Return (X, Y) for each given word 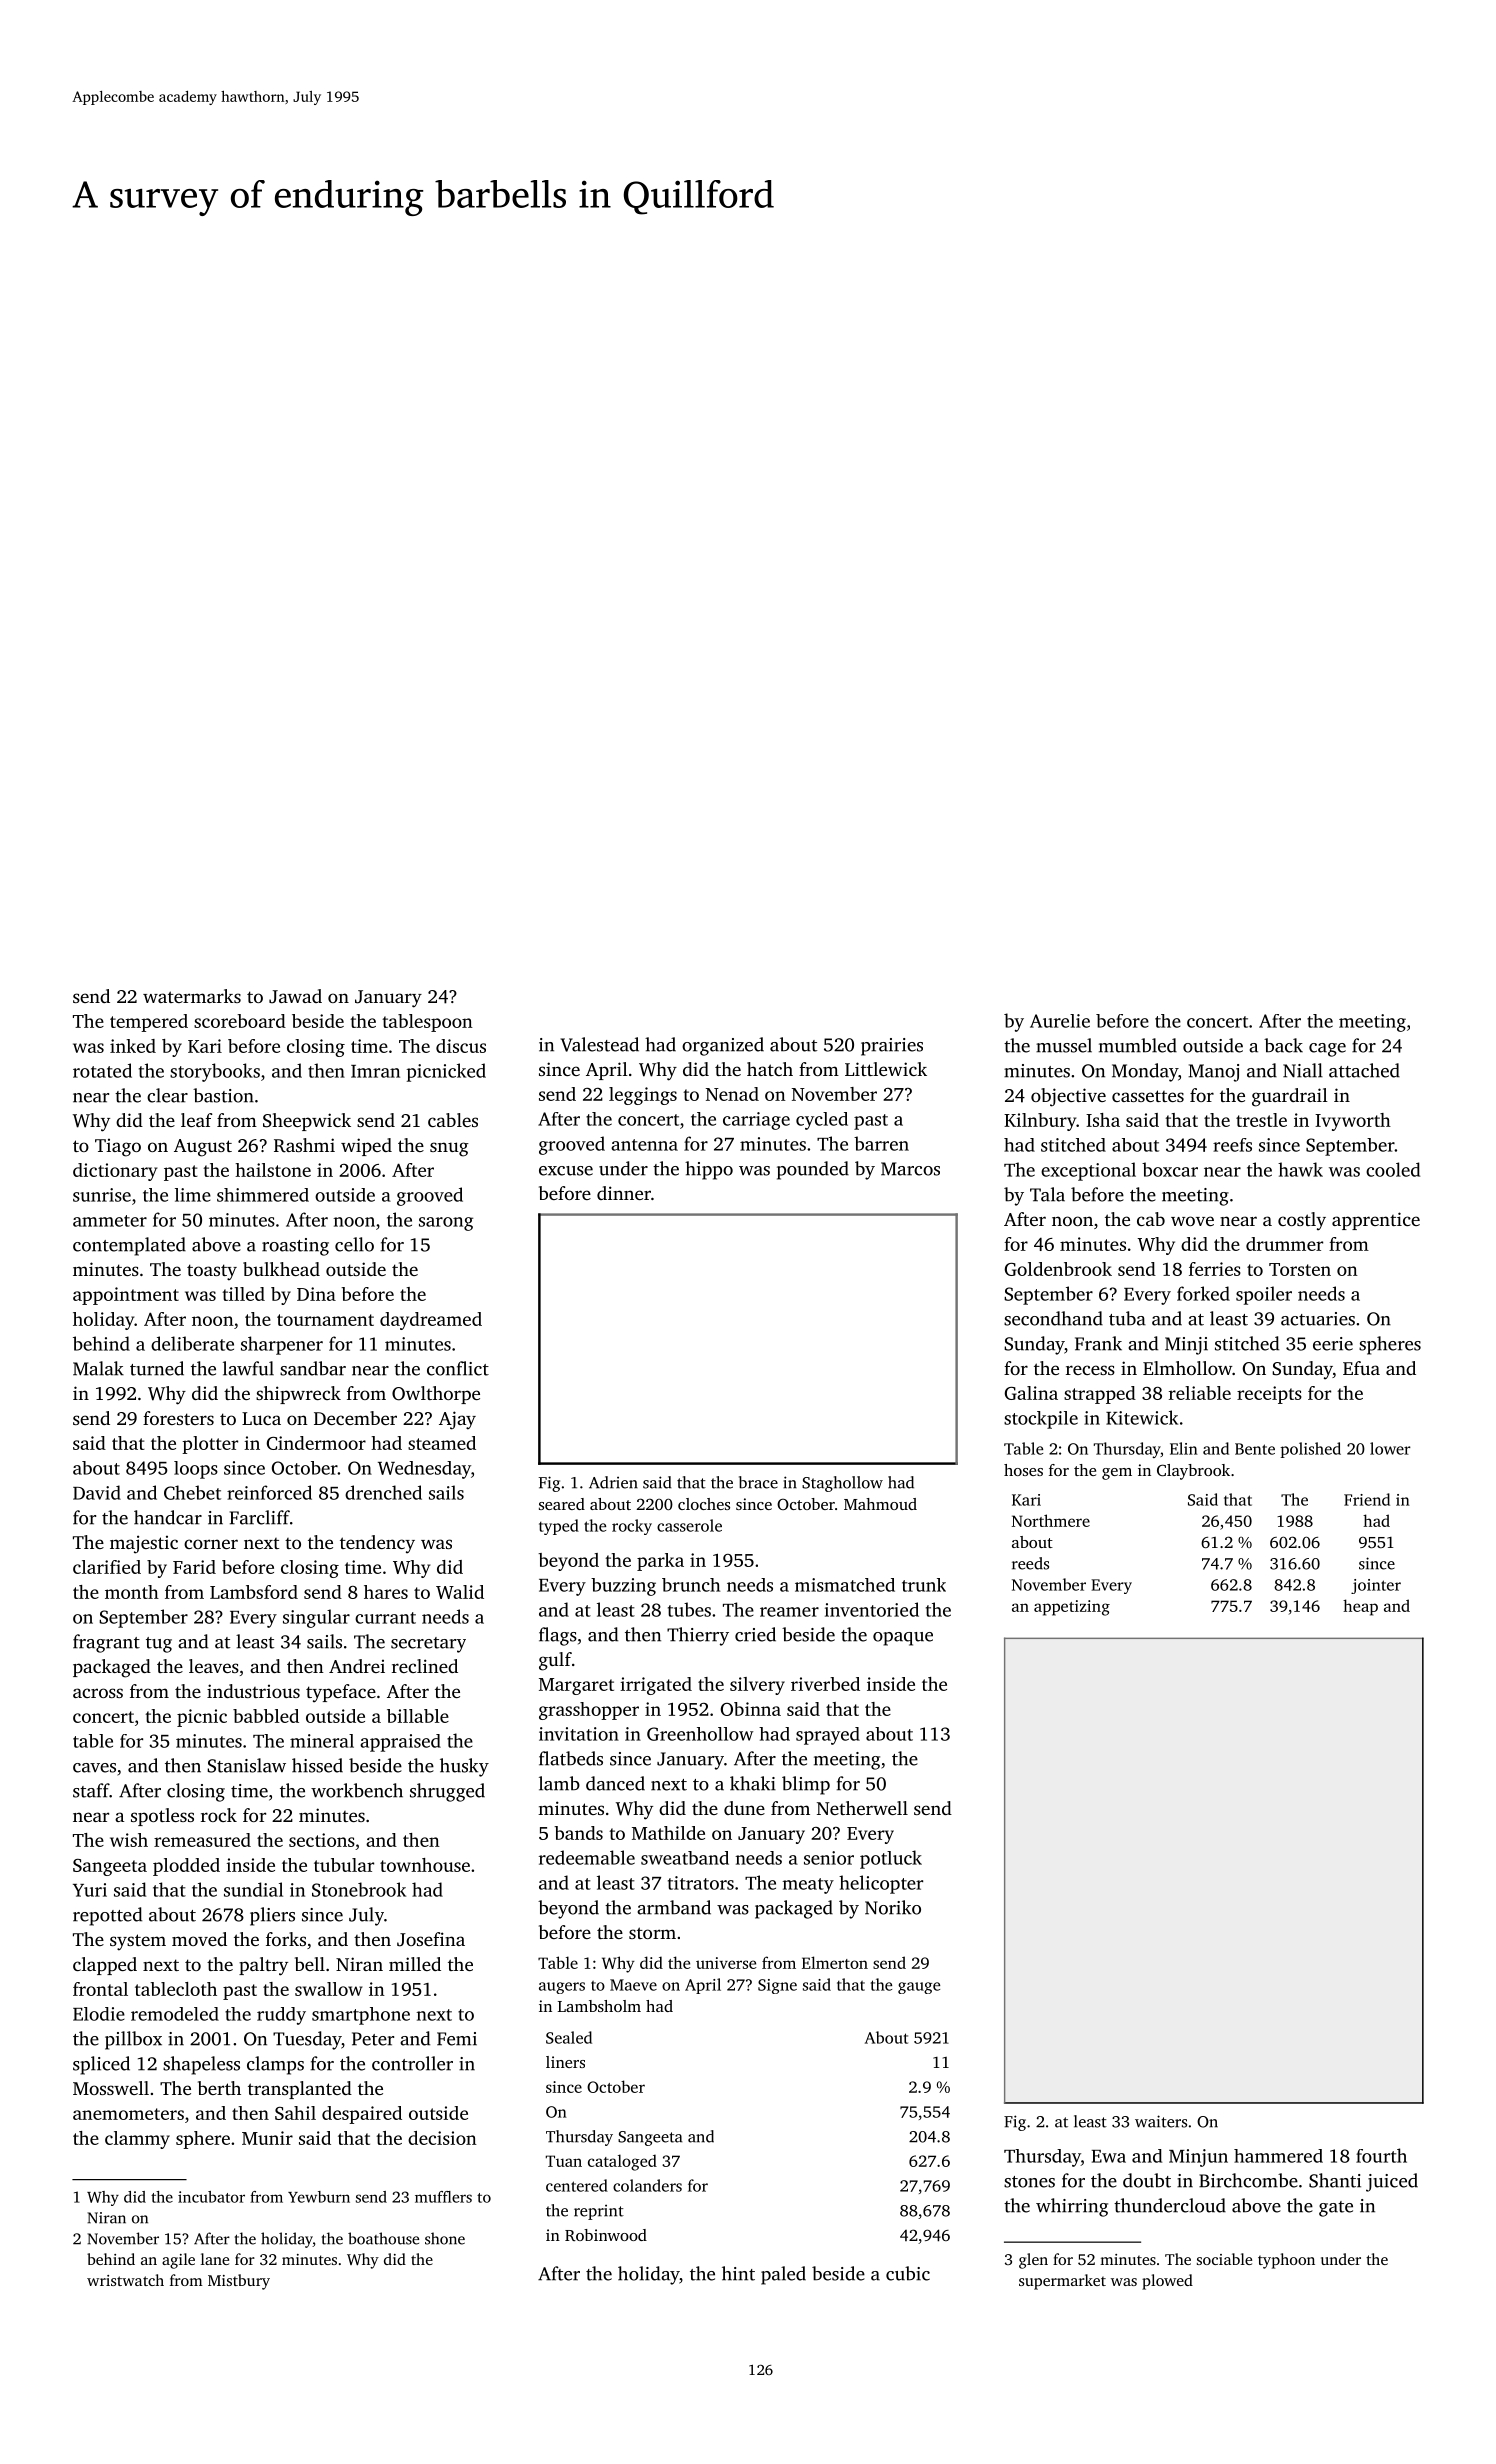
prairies (892, 1047)
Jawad (295, 996)
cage (1327, 1050)
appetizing (1072, 1608)
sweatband (685, 1858)
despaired (362, 2115)
